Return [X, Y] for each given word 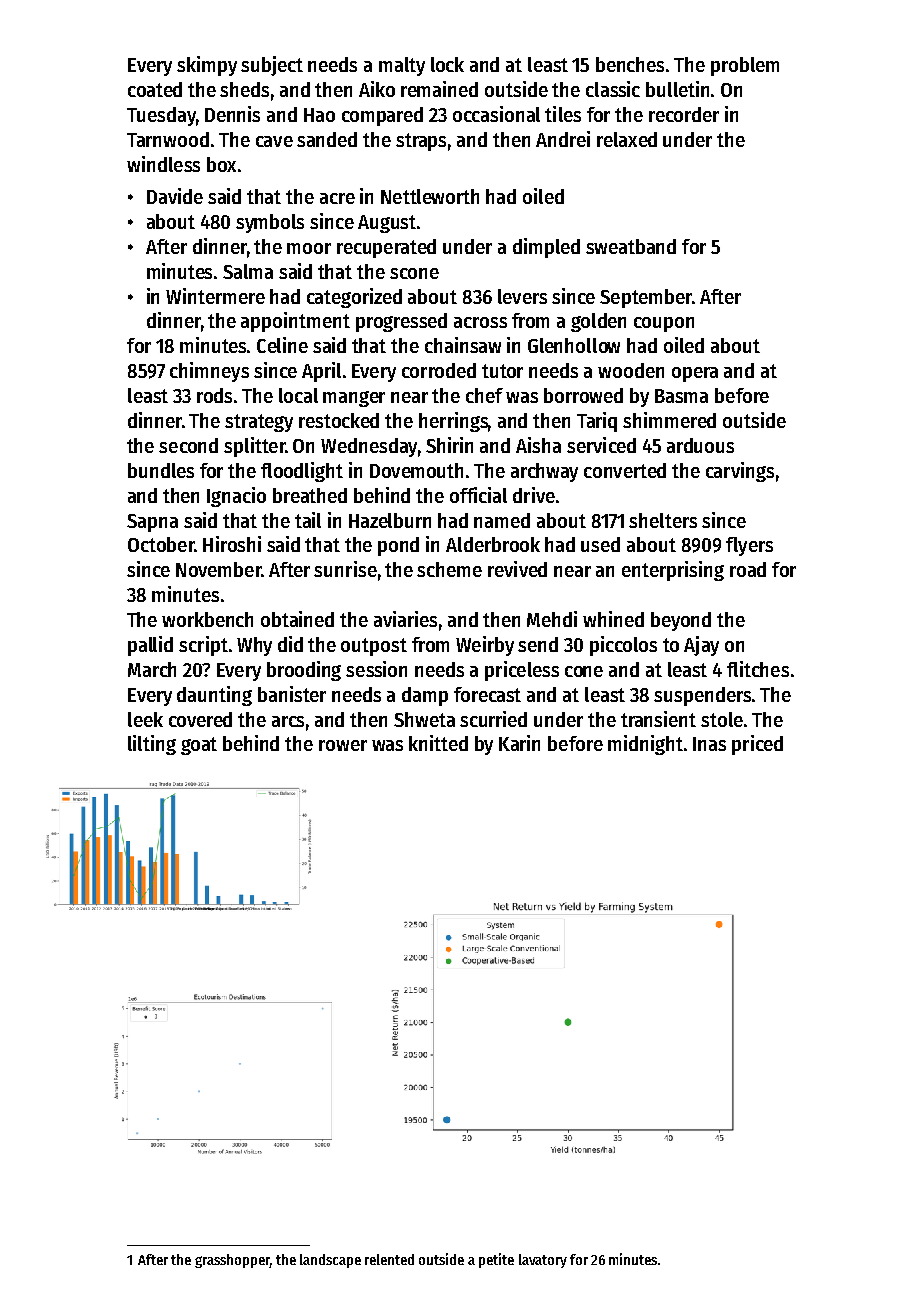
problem [745, 66]
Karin [519, 743]
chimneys [209, 372]
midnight [645, 745]
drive [534, 495]
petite [496, 1260]
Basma [681, 396]
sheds [244, 89]
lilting [152, 745]
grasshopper [232, 1261]
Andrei [563, 139]
